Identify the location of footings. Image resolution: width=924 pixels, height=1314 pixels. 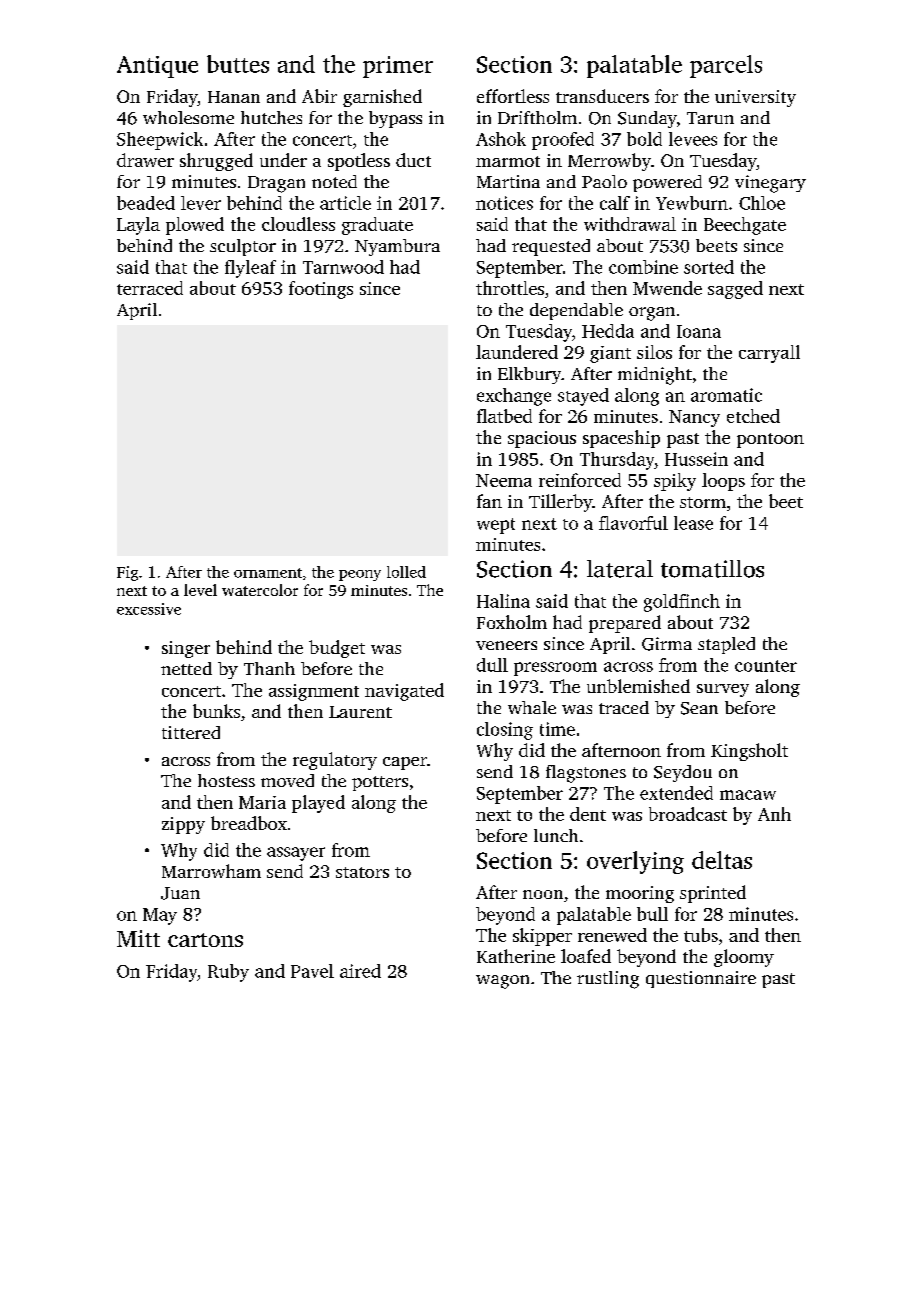
(321, 290).
